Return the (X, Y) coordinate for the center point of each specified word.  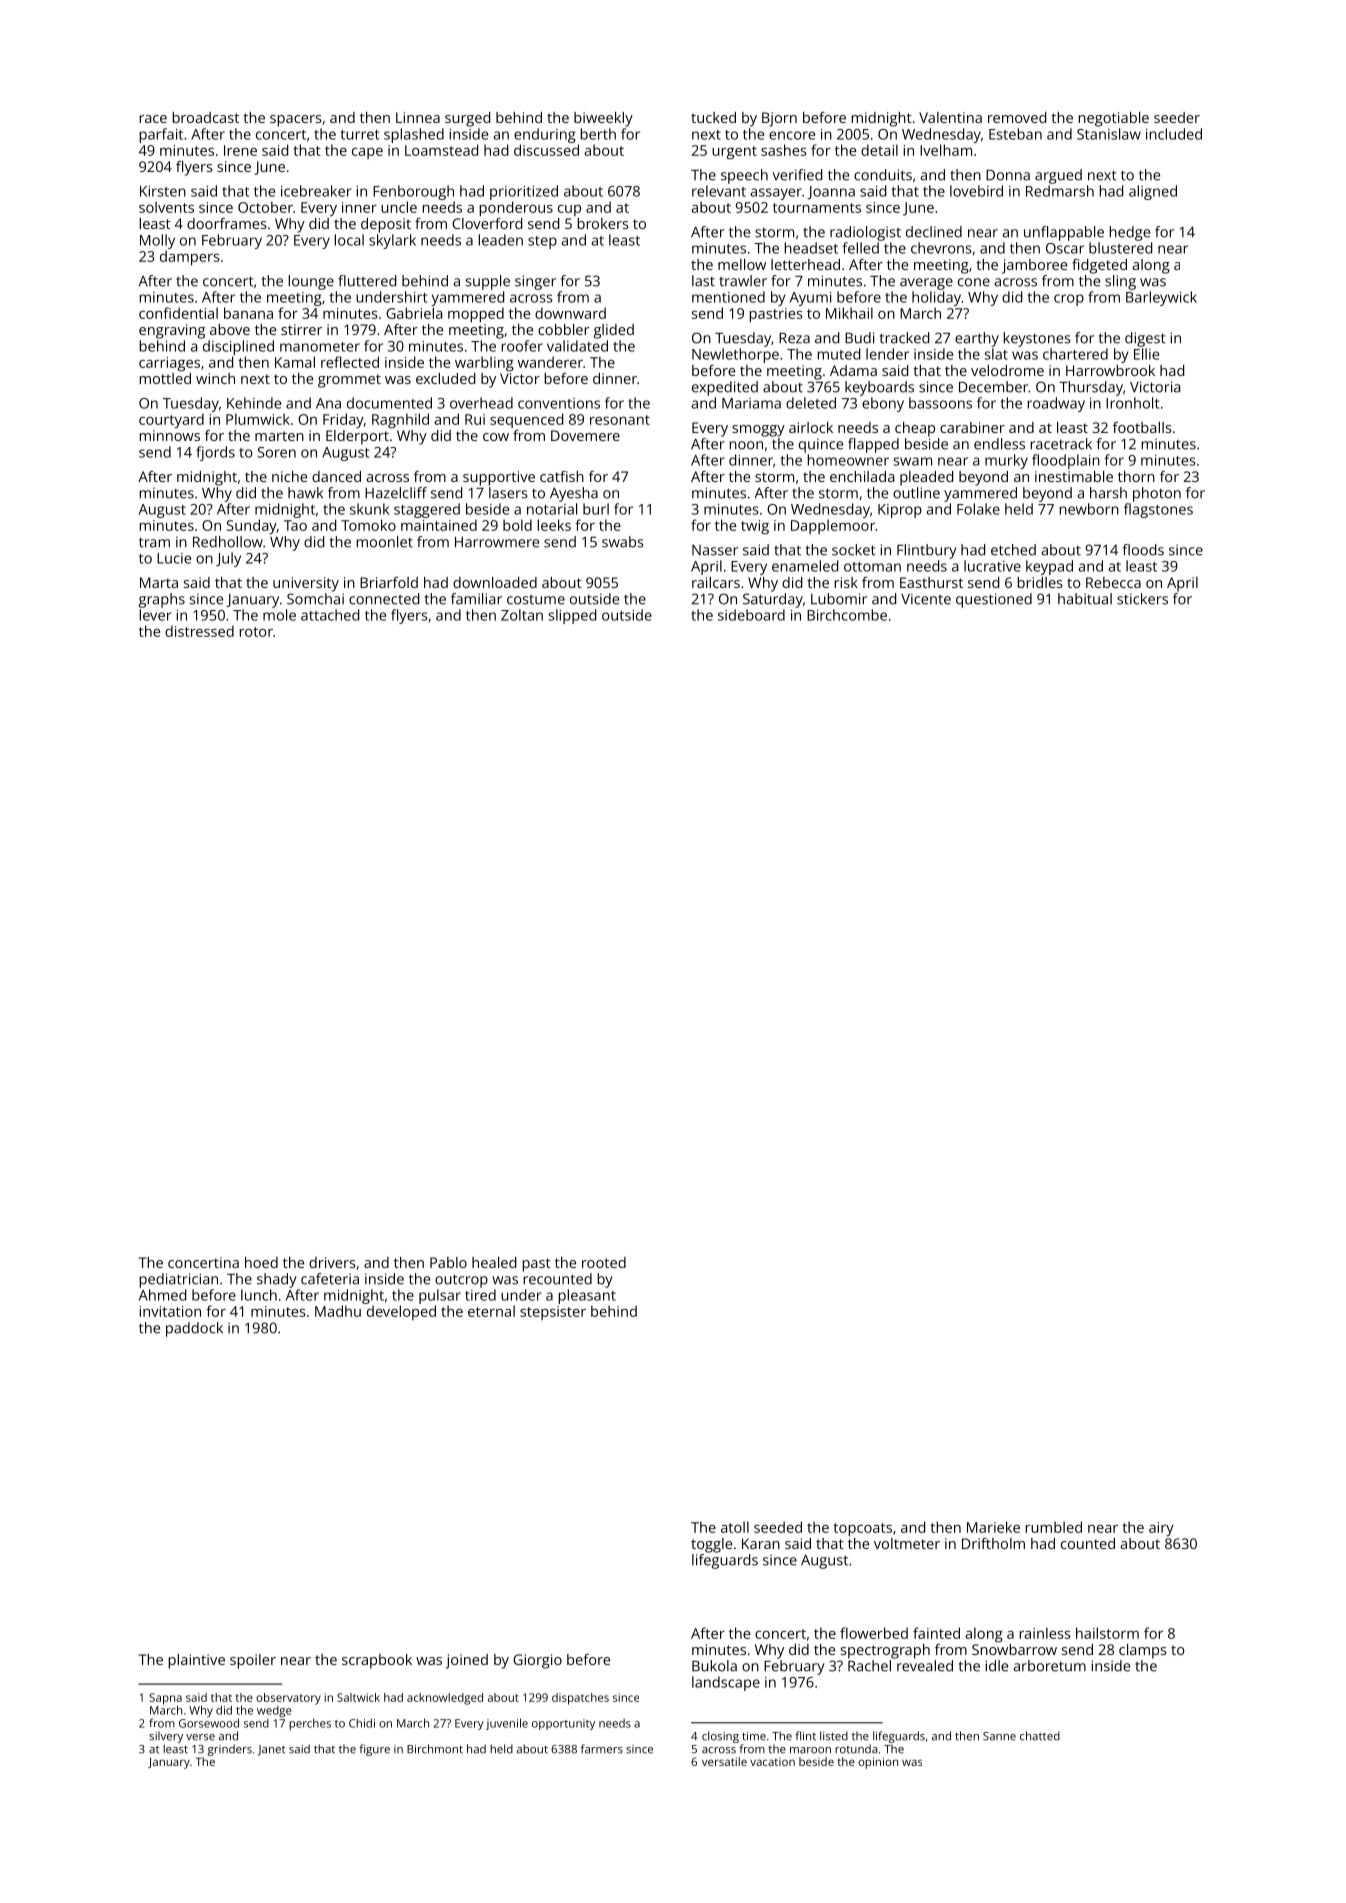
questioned (994, 600)
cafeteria (330, 1279)
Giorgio (537, 1661)
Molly (157, 241)
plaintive (196, 1661)
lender (887, 354)
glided (614, 331)
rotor (256, 632)
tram (154, 542)
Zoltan (522, 615)
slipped (572, 616)
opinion (878, 1763)
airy (1161, 1529)
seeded (778, 1527)
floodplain (1066, 461)
